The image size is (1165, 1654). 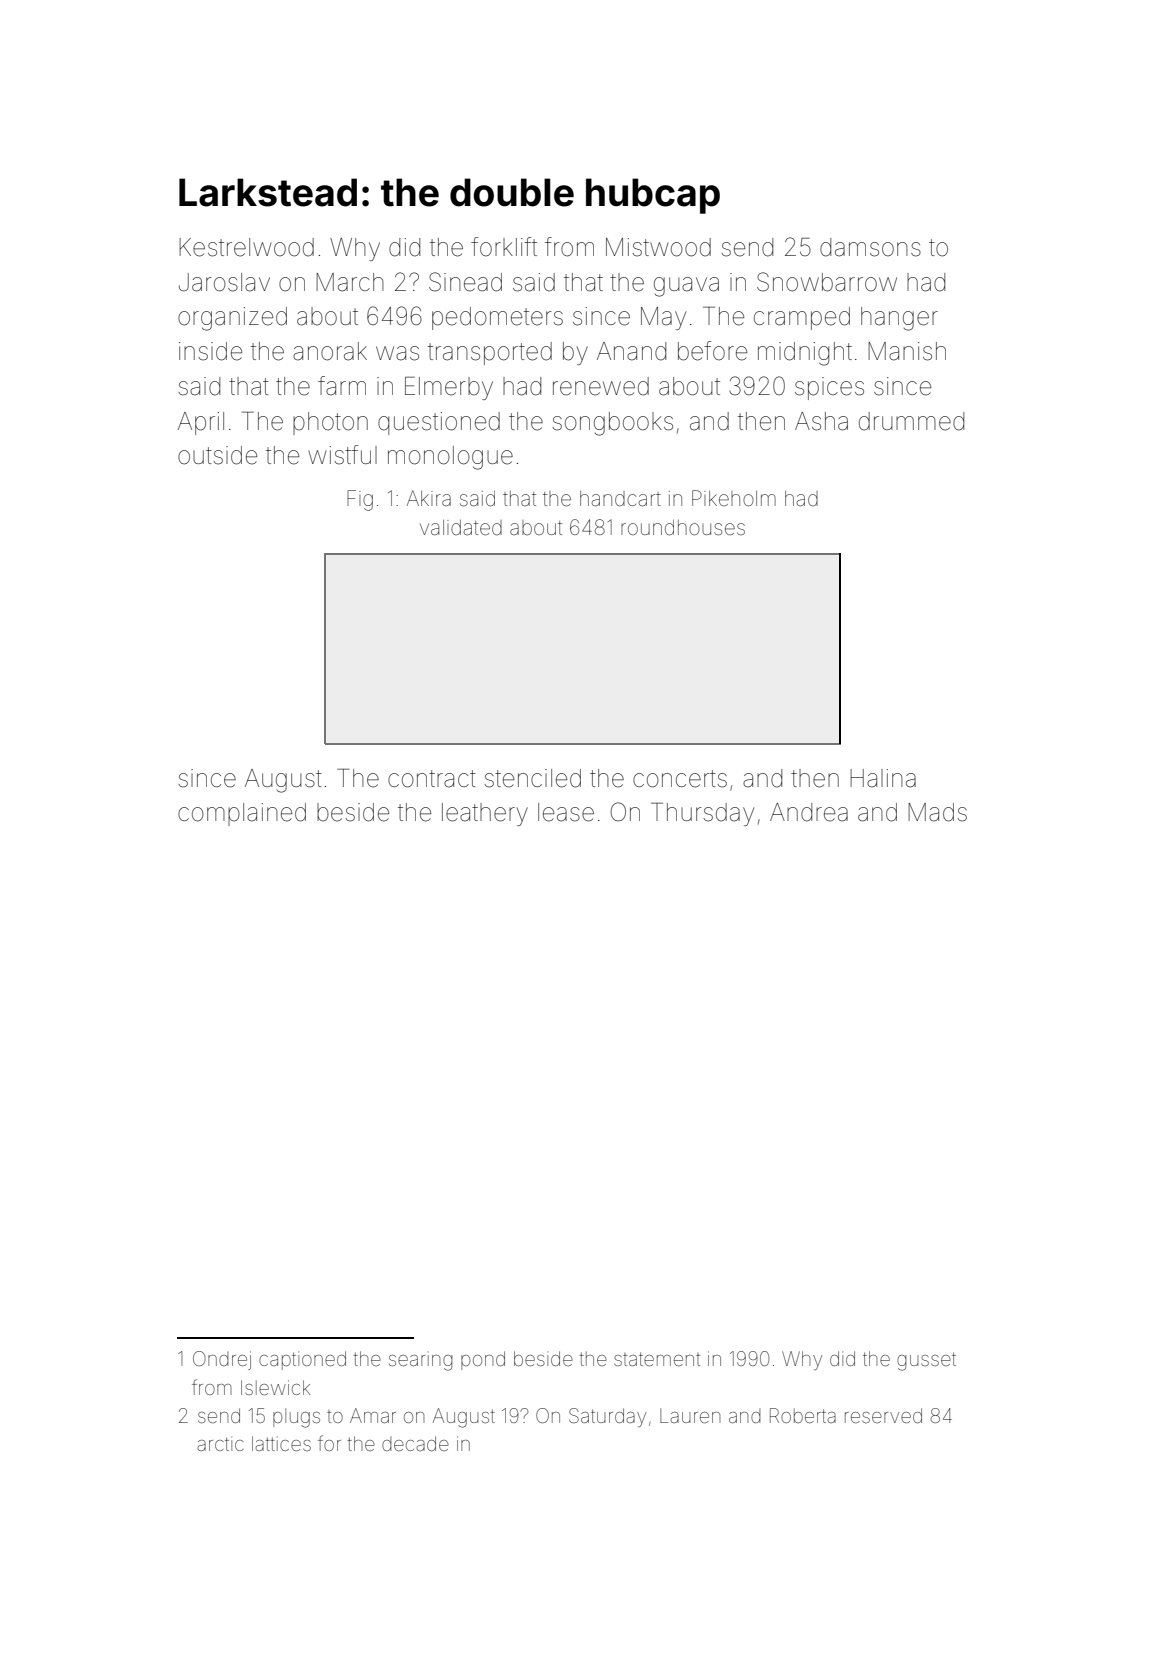 I want to click on Mads, so click(x=937, y=812).
